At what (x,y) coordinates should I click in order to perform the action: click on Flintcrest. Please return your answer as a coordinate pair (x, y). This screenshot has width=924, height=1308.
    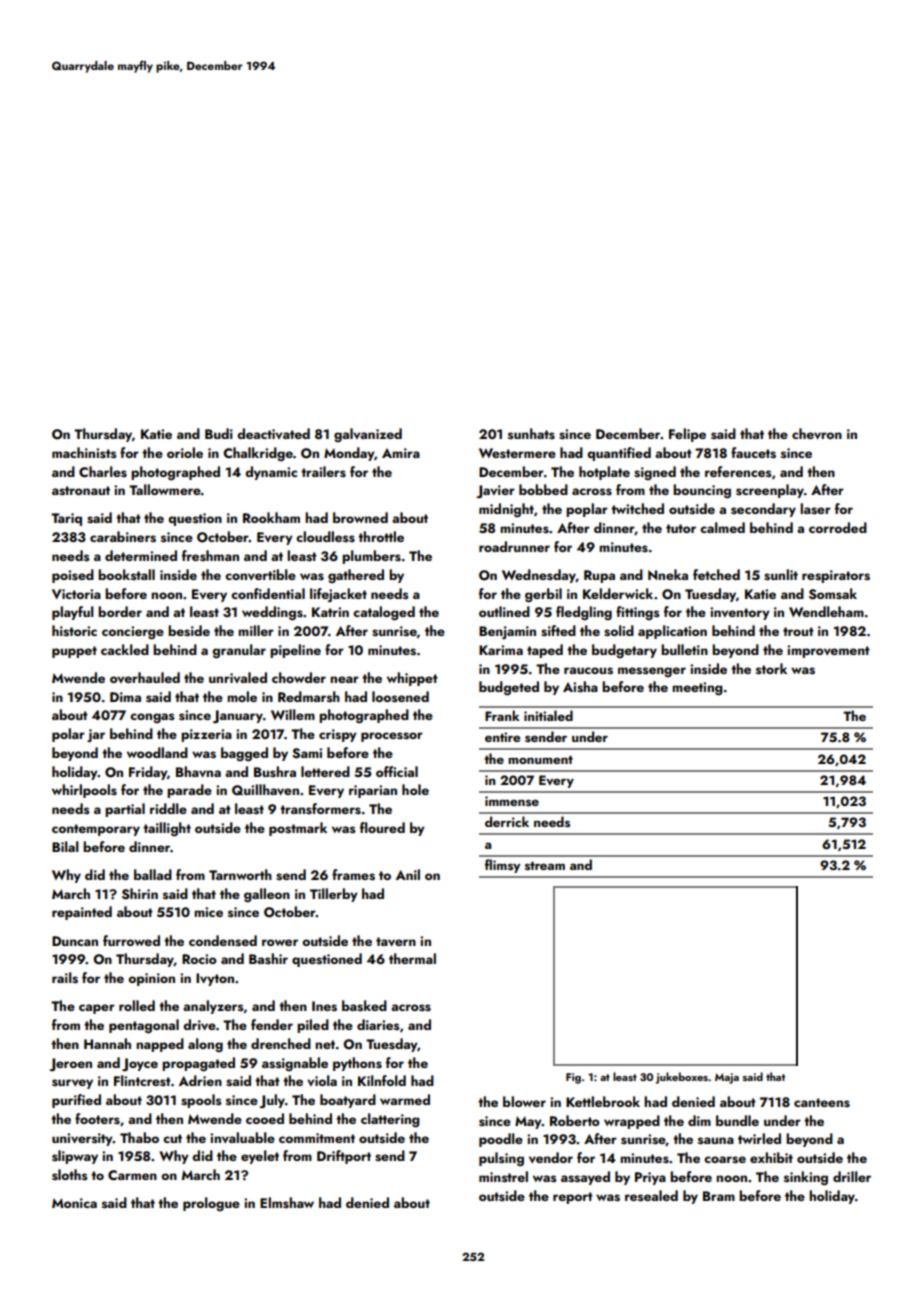
    Looking at the image, I should click on (142, 1081).
